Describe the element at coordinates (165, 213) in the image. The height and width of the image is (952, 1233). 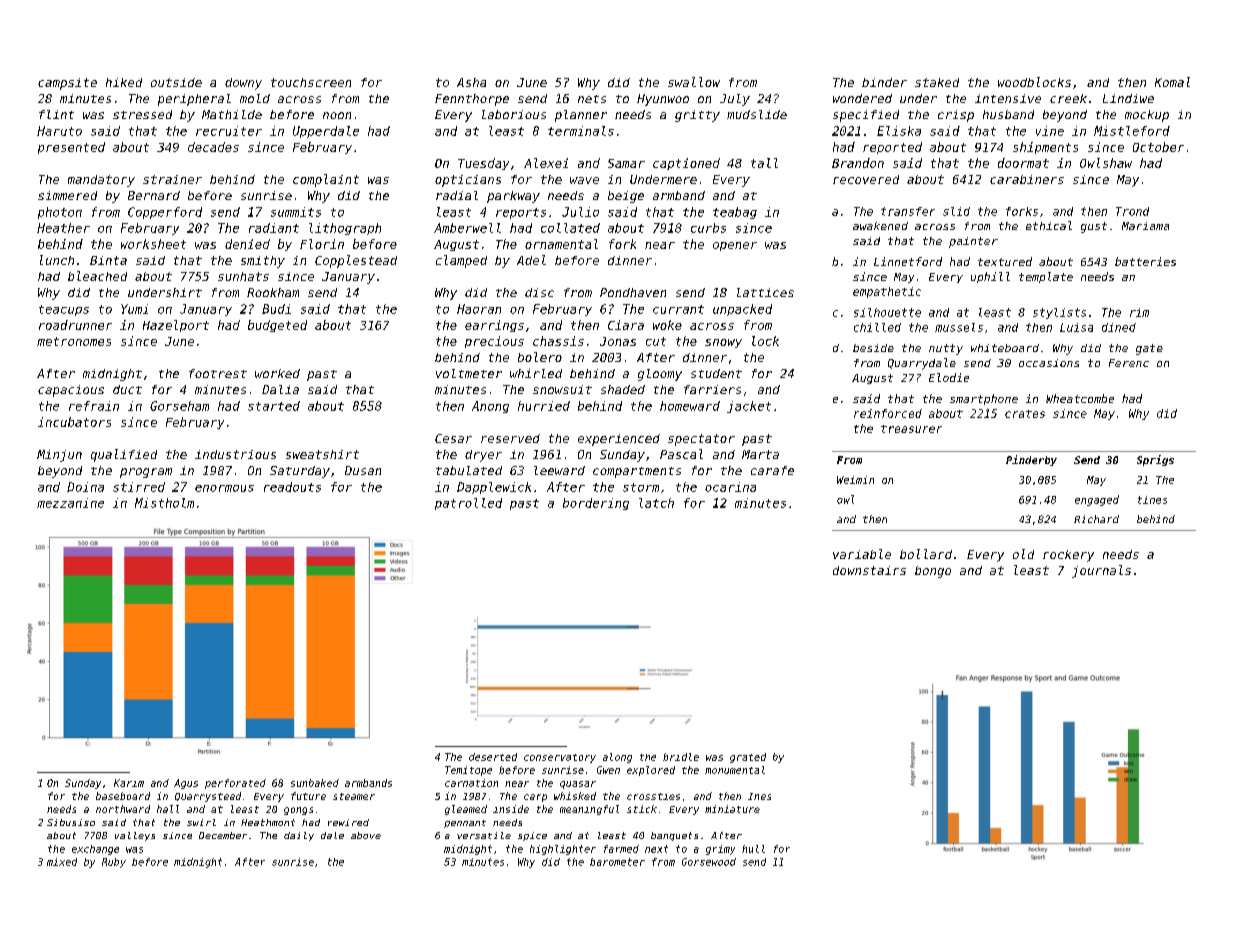
I see `Copperford` at that location.
